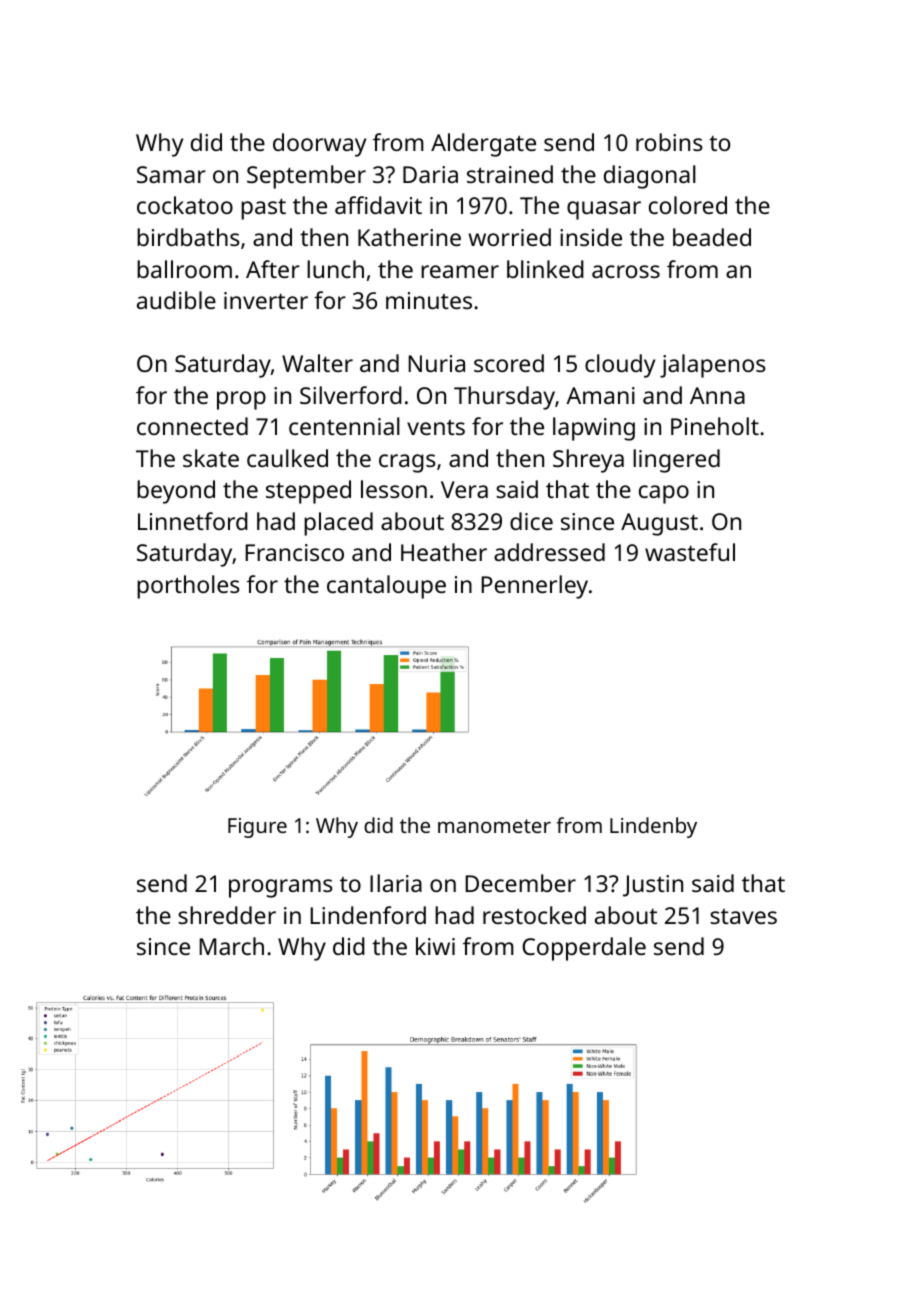  Describe the element at coordinates (712, 237) in the screenshot. I see `beaded` at that location.
